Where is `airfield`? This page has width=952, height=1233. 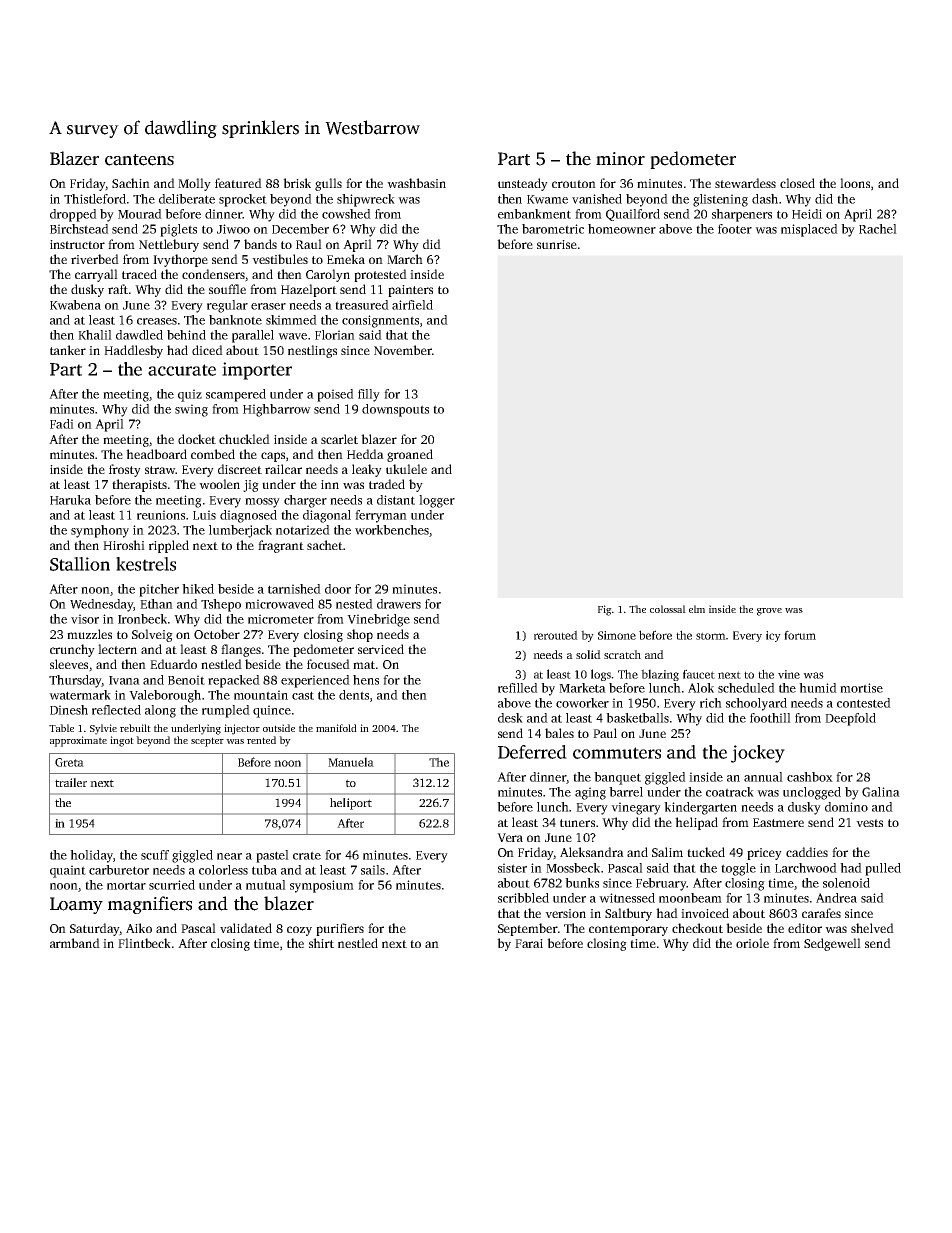
airfield is located at coordinates (412, 305).
